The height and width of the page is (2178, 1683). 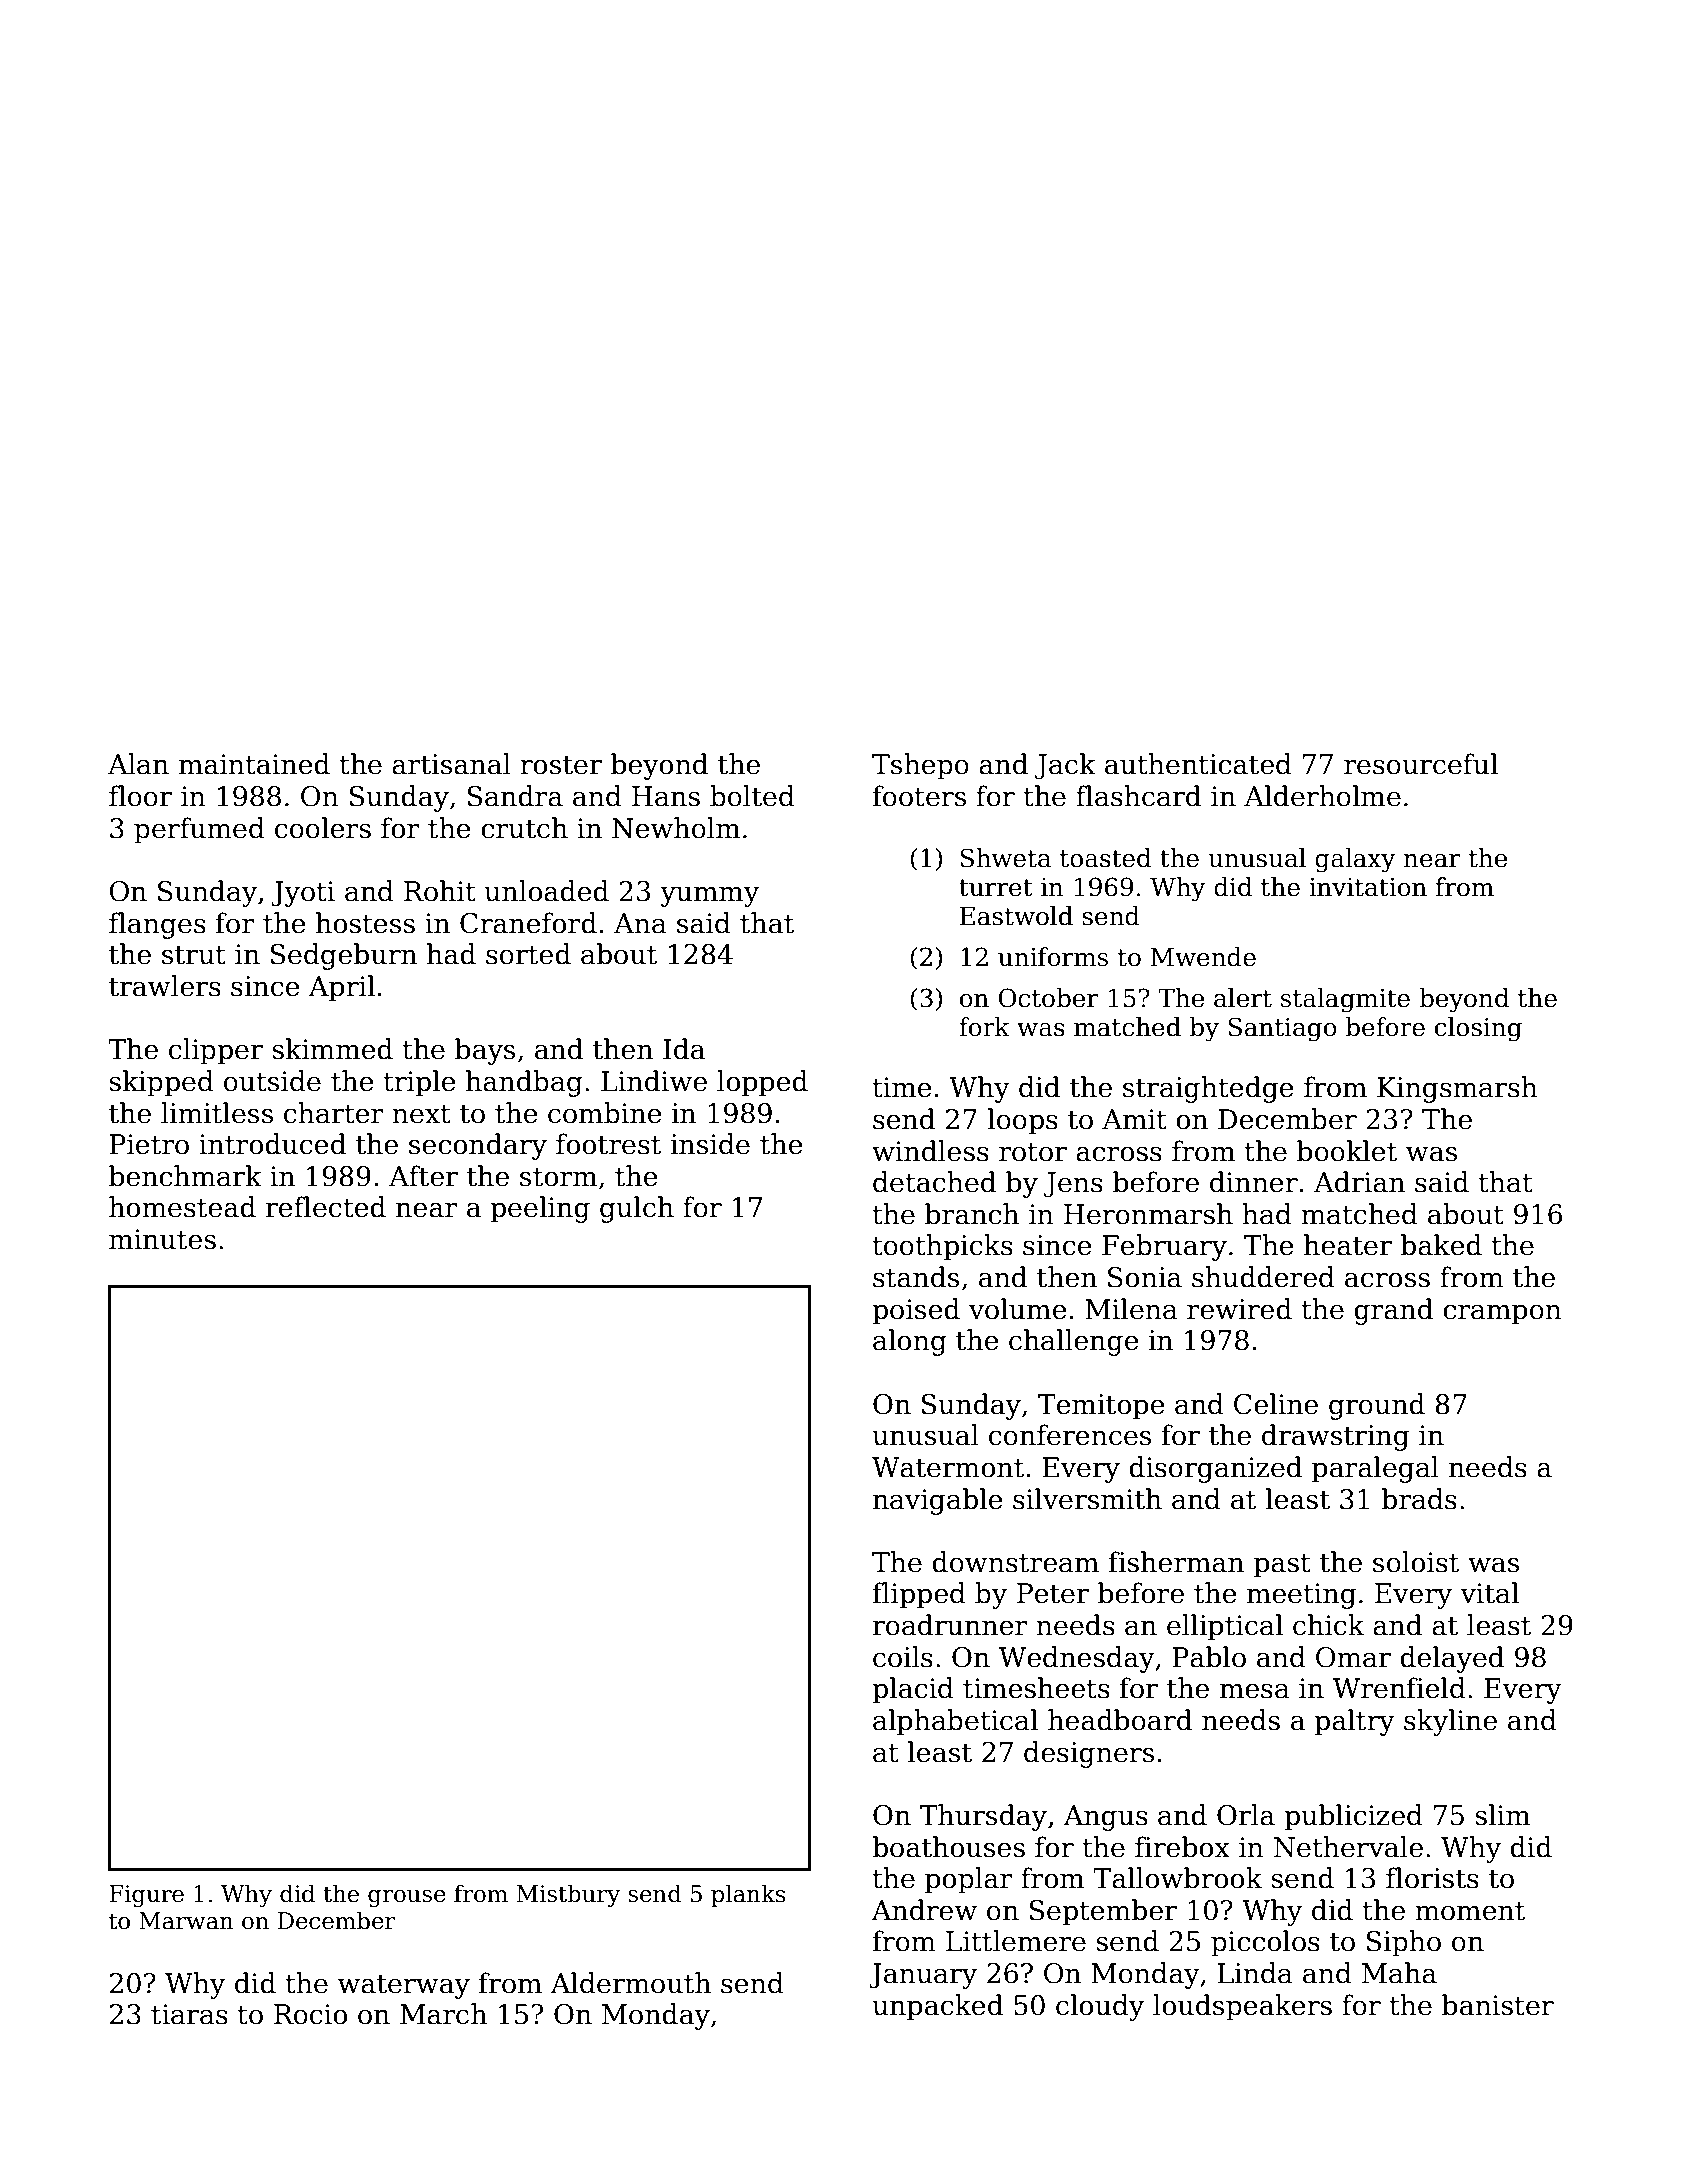 What do you see at coordinates (1348, 1245) in the page?
I see `heater` at bounding box center [1348, 1245].
